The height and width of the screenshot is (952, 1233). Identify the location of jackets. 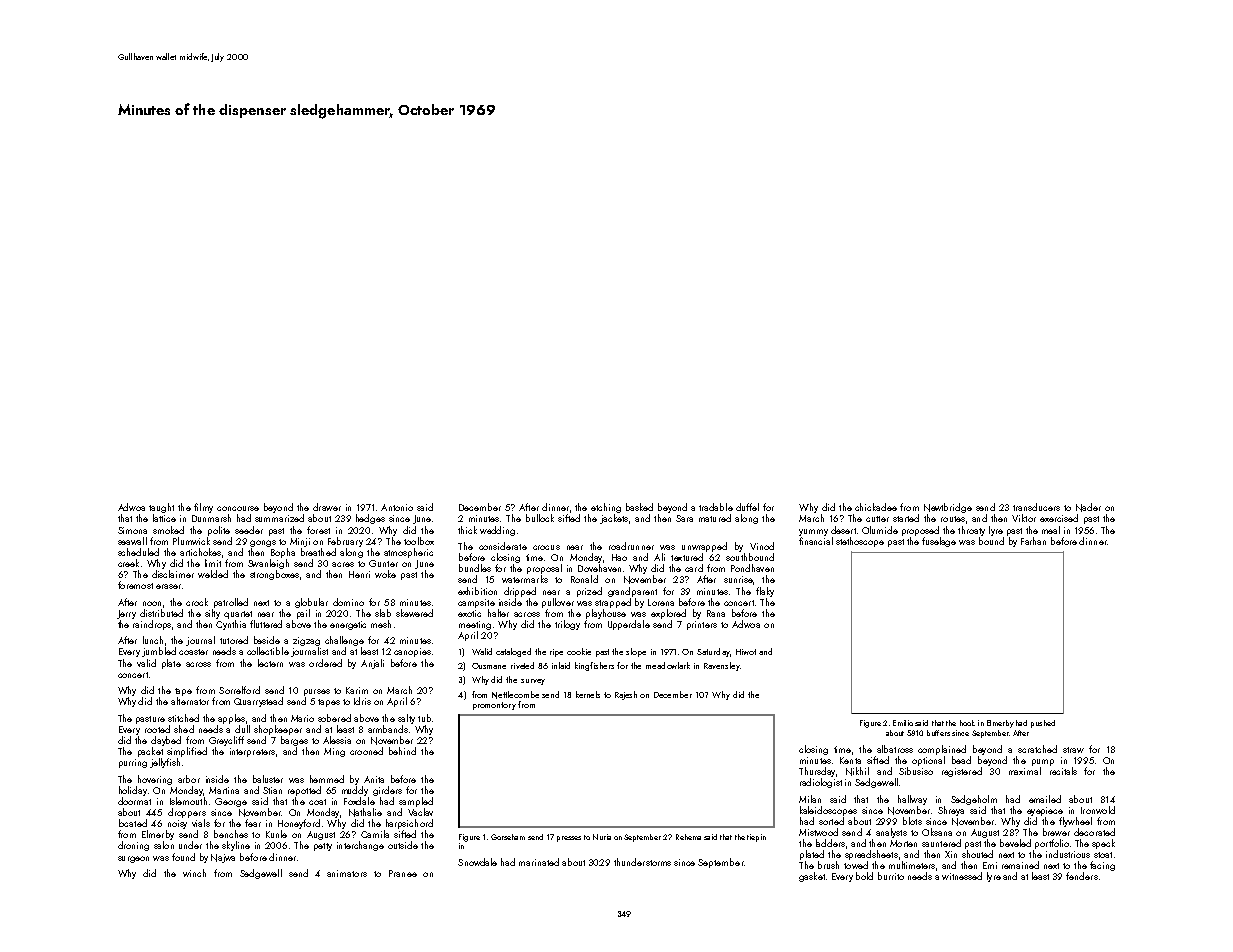
(614, 519).
